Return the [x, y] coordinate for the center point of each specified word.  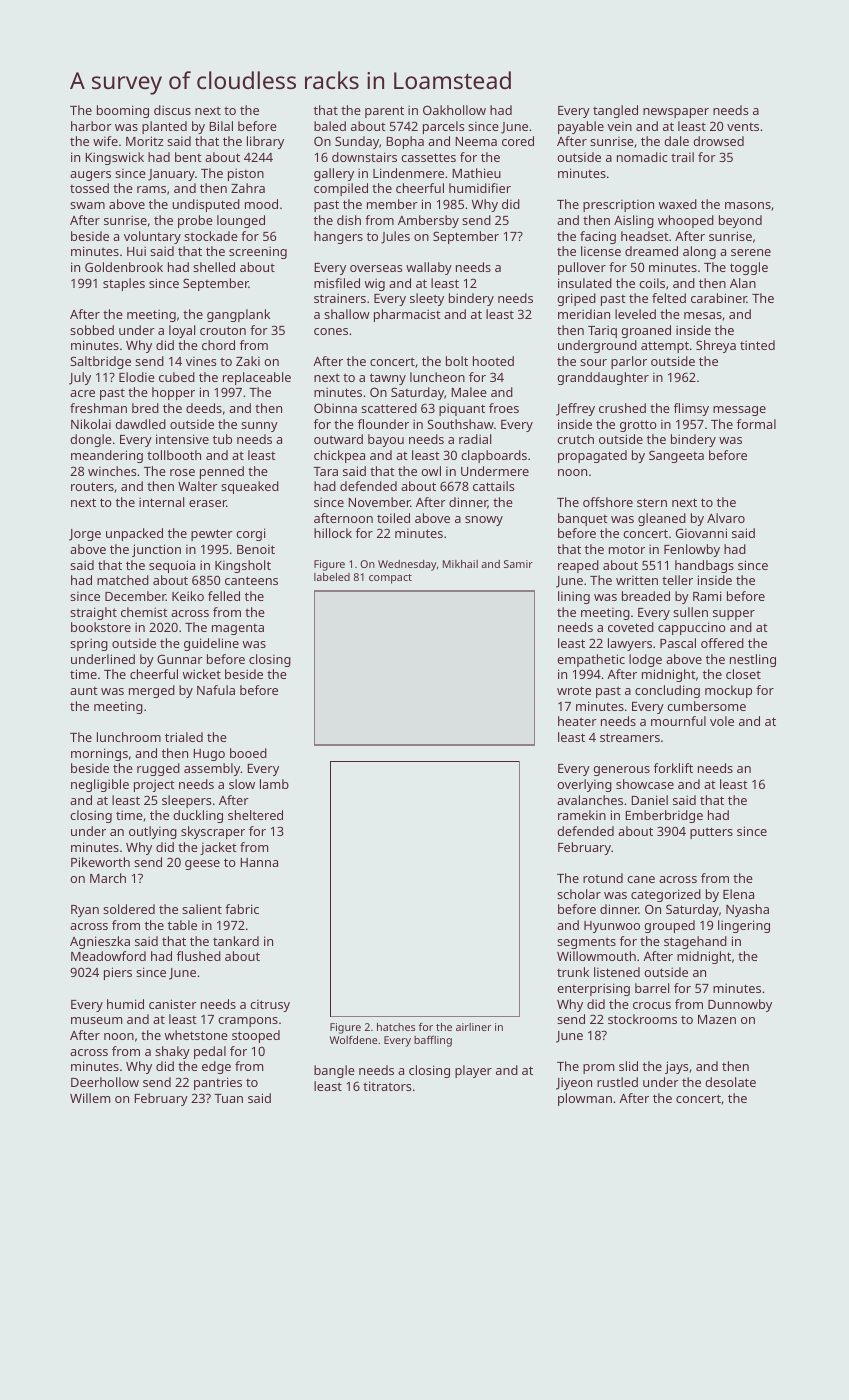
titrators [387, 1086]
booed [248, 753]
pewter [212, 535]
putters [711, 833]
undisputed [206, 205]
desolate [730, 1082]
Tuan [228, 1098]
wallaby [429, 268]
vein [619, 126]
